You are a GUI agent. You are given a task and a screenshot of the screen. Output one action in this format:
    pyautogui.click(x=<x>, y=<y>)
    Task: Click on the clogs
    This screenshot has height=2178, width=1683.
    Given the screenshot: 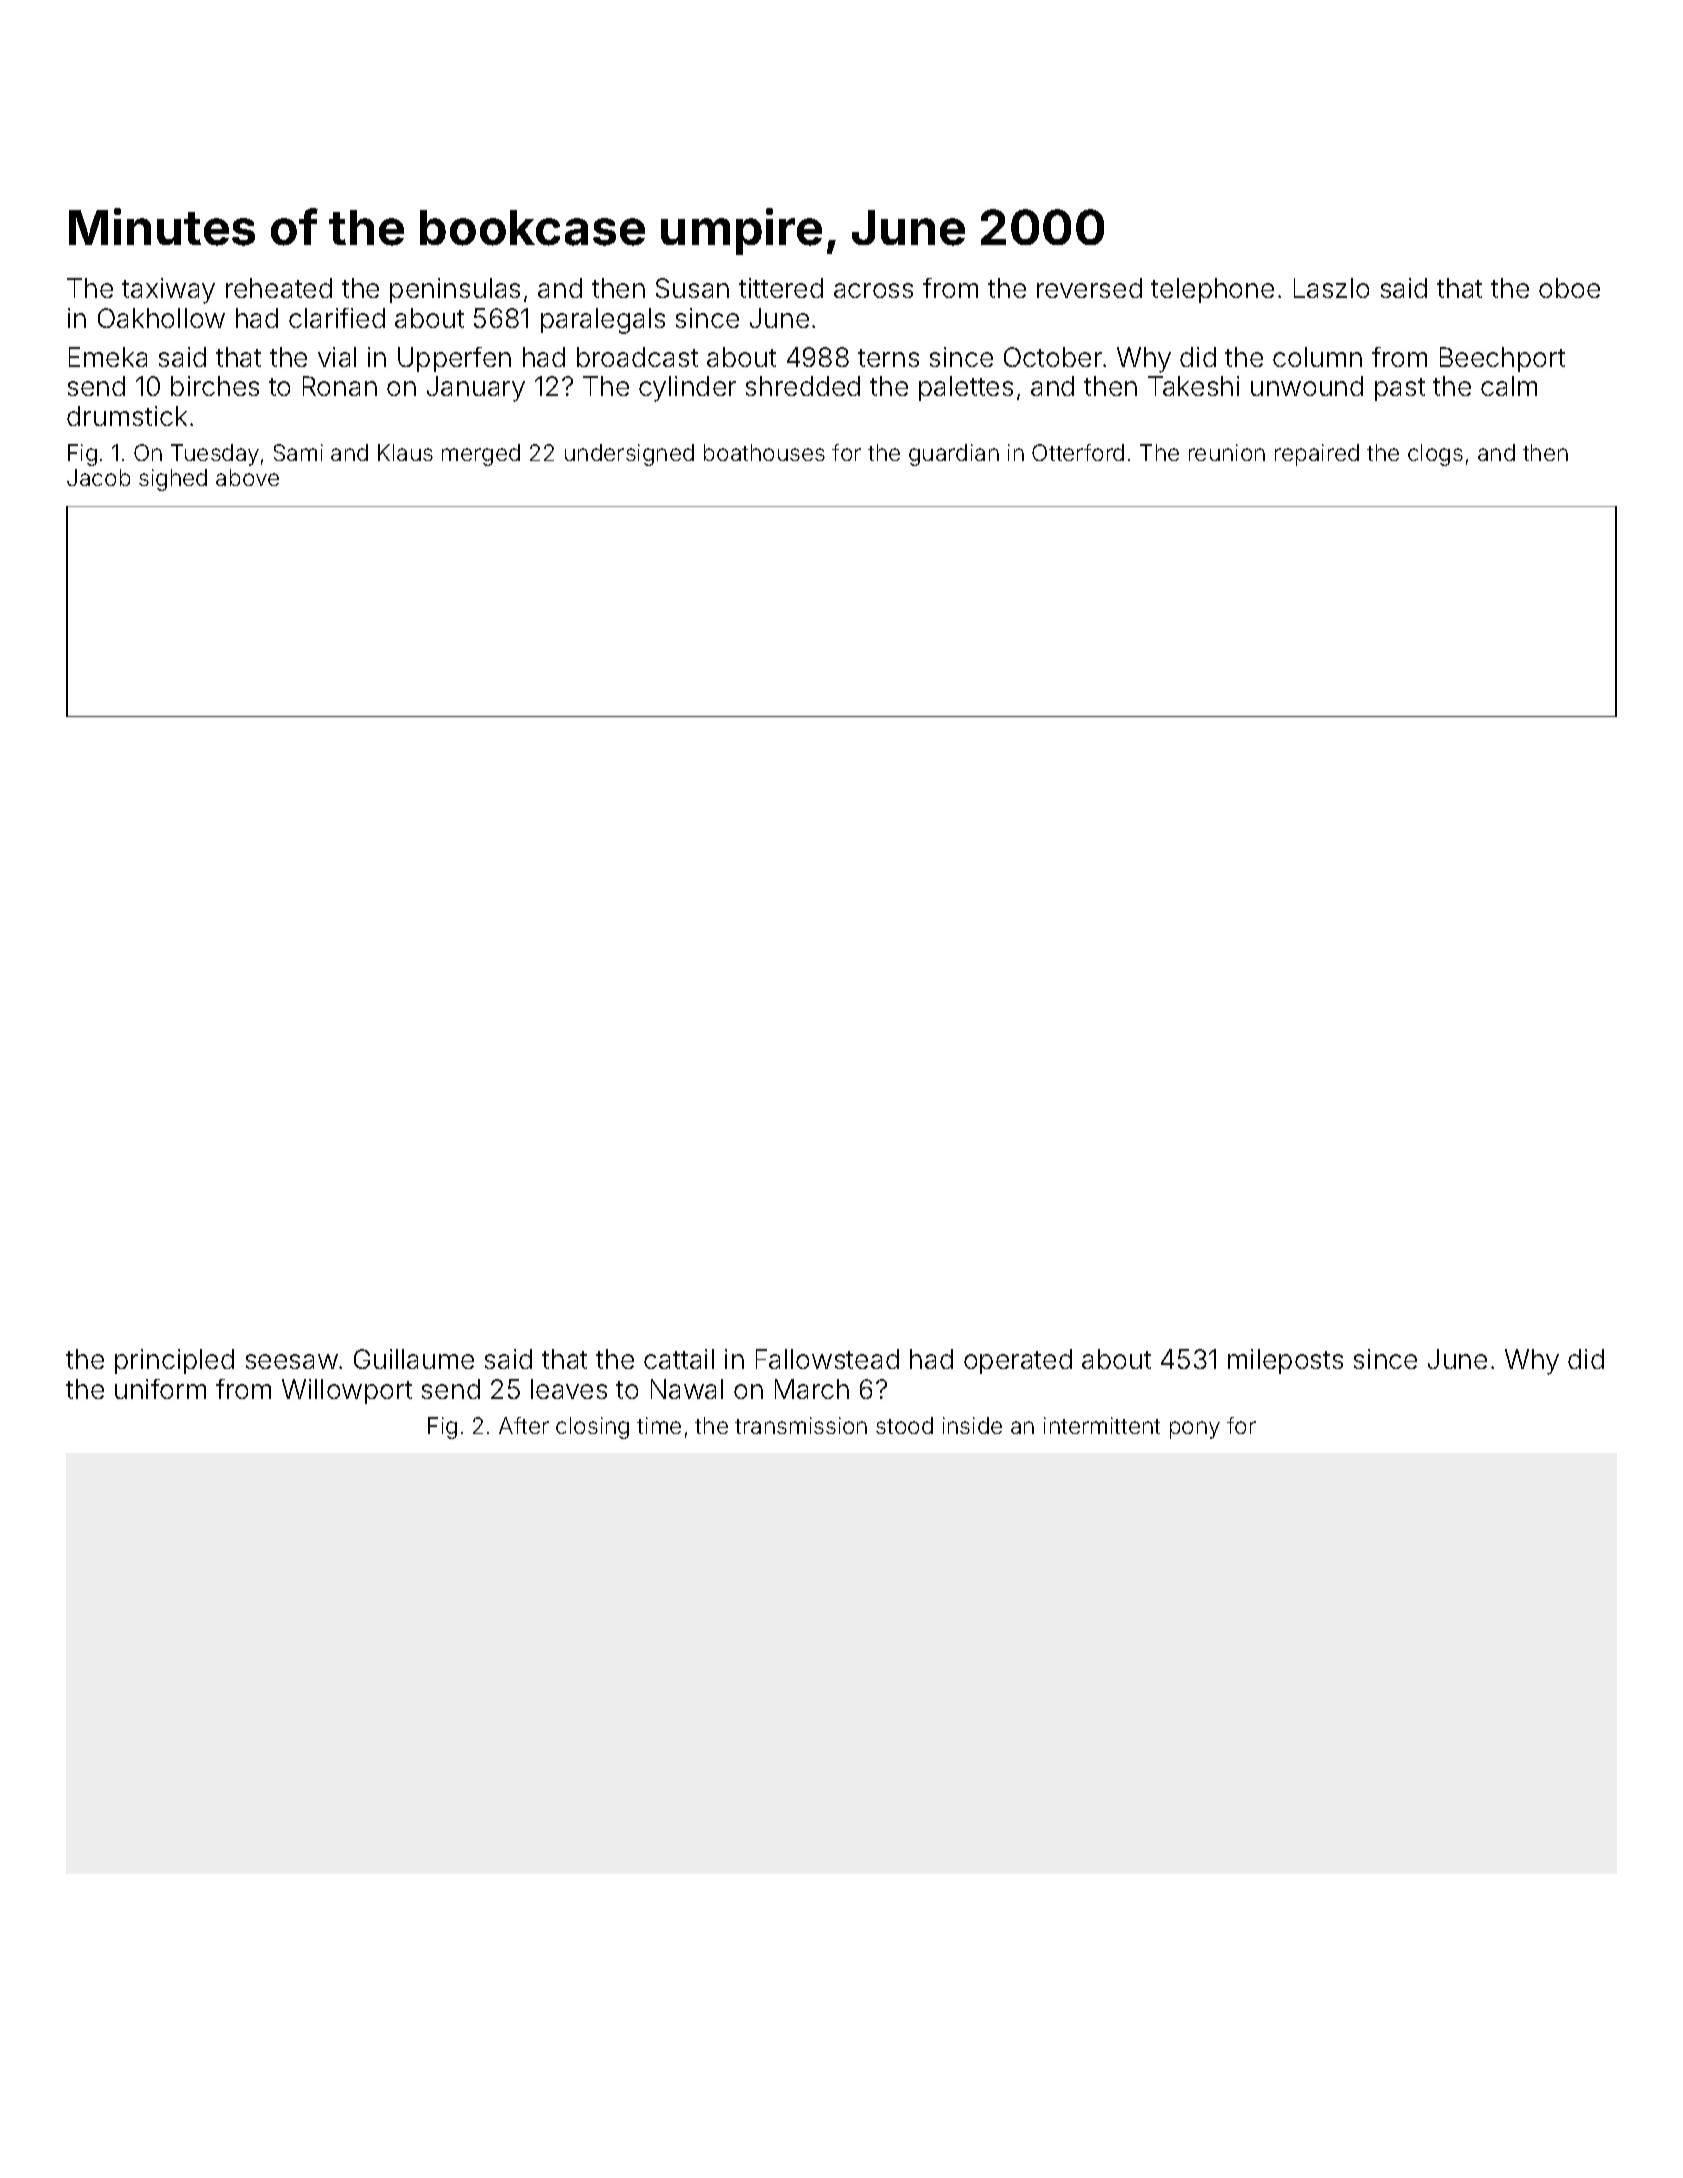 What is the action you would take?
    pyautogui.click(x=1435, y=455)
